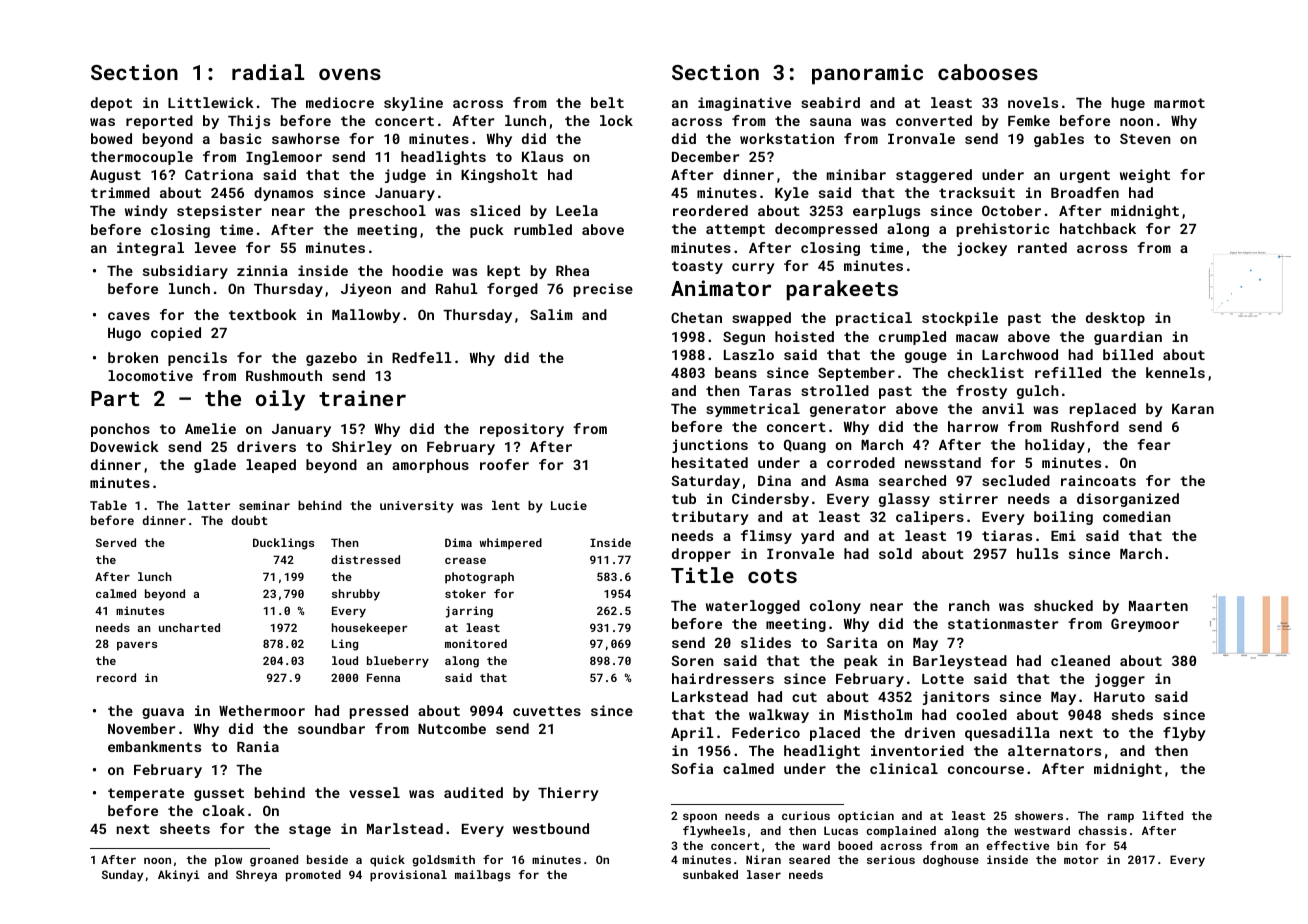 Image resolution: width=1308 pixels, height=924 pixels. What do you see at coordinates (374, 792) in the screenshot?
I see `vessel` at bounding box center [374, 792].
